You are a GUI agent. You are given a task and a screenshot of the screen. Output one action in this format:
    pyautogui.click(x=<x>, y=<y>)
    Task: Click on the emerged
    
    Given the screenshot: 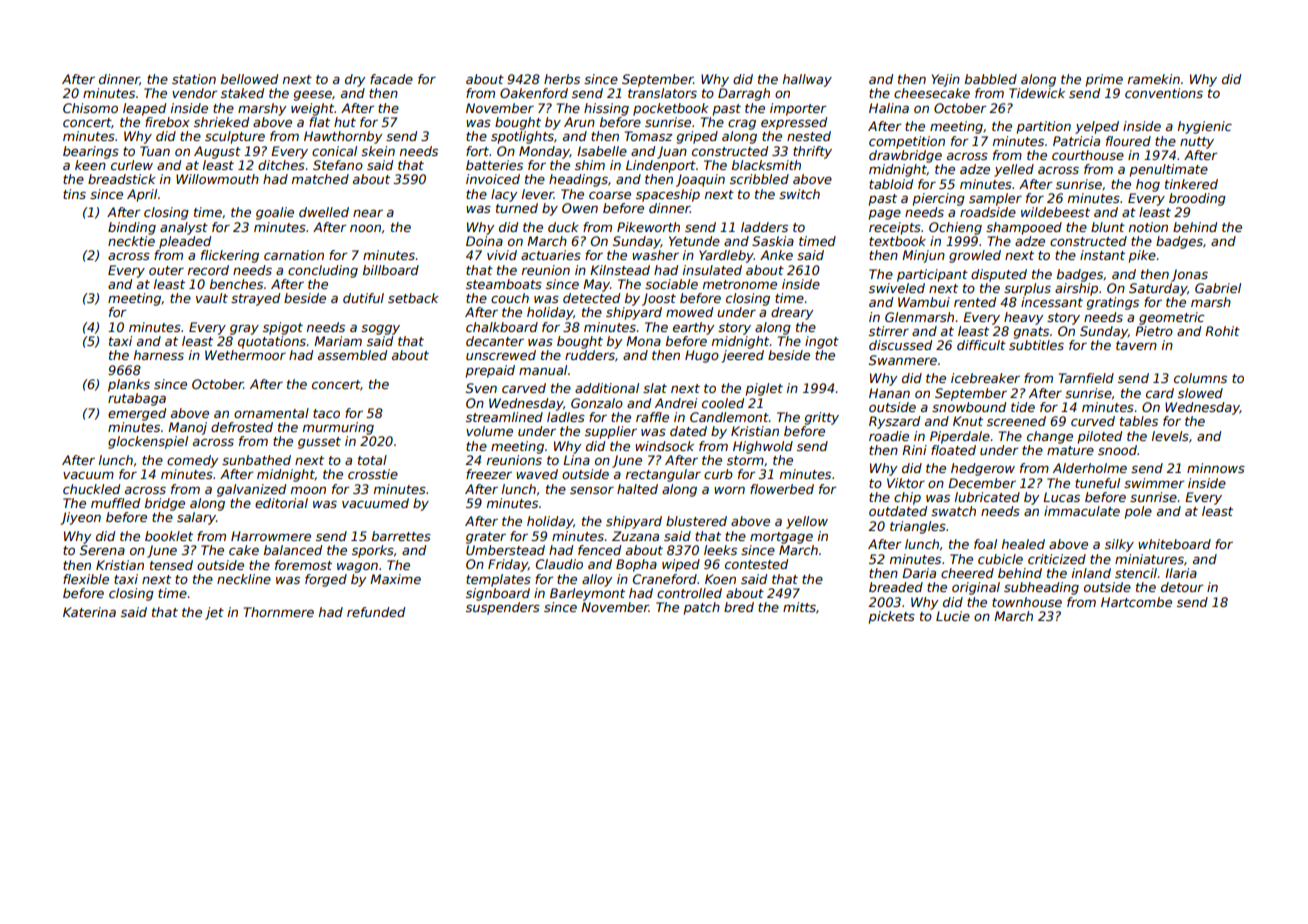 What is the action you would take?
    pyautogui.click(x=137, y=414)
